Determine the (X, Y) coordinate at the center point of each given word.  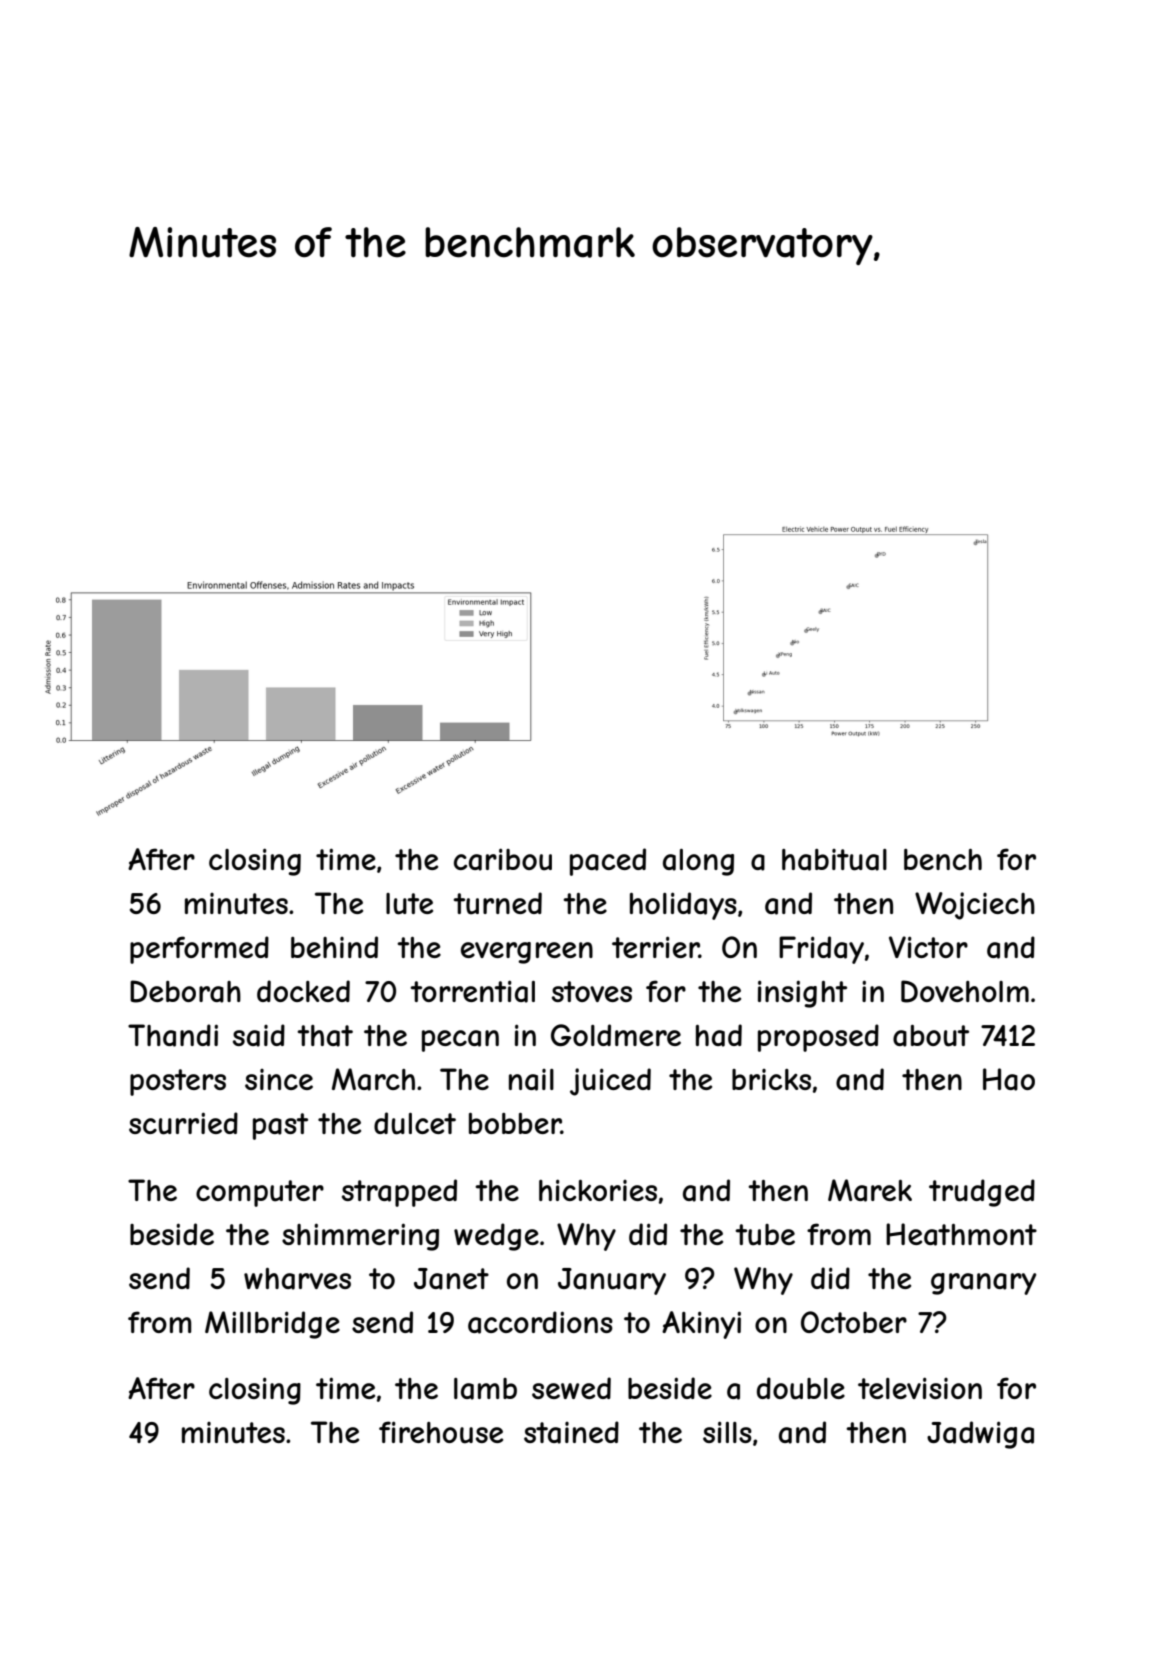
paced (608, 862)
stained (571, 1432)
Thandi (173, 1035)
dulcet (415, 1123)
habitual (834, 860)
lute (409, 904)
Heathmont (961, 1234)
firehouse (441, 1432)
